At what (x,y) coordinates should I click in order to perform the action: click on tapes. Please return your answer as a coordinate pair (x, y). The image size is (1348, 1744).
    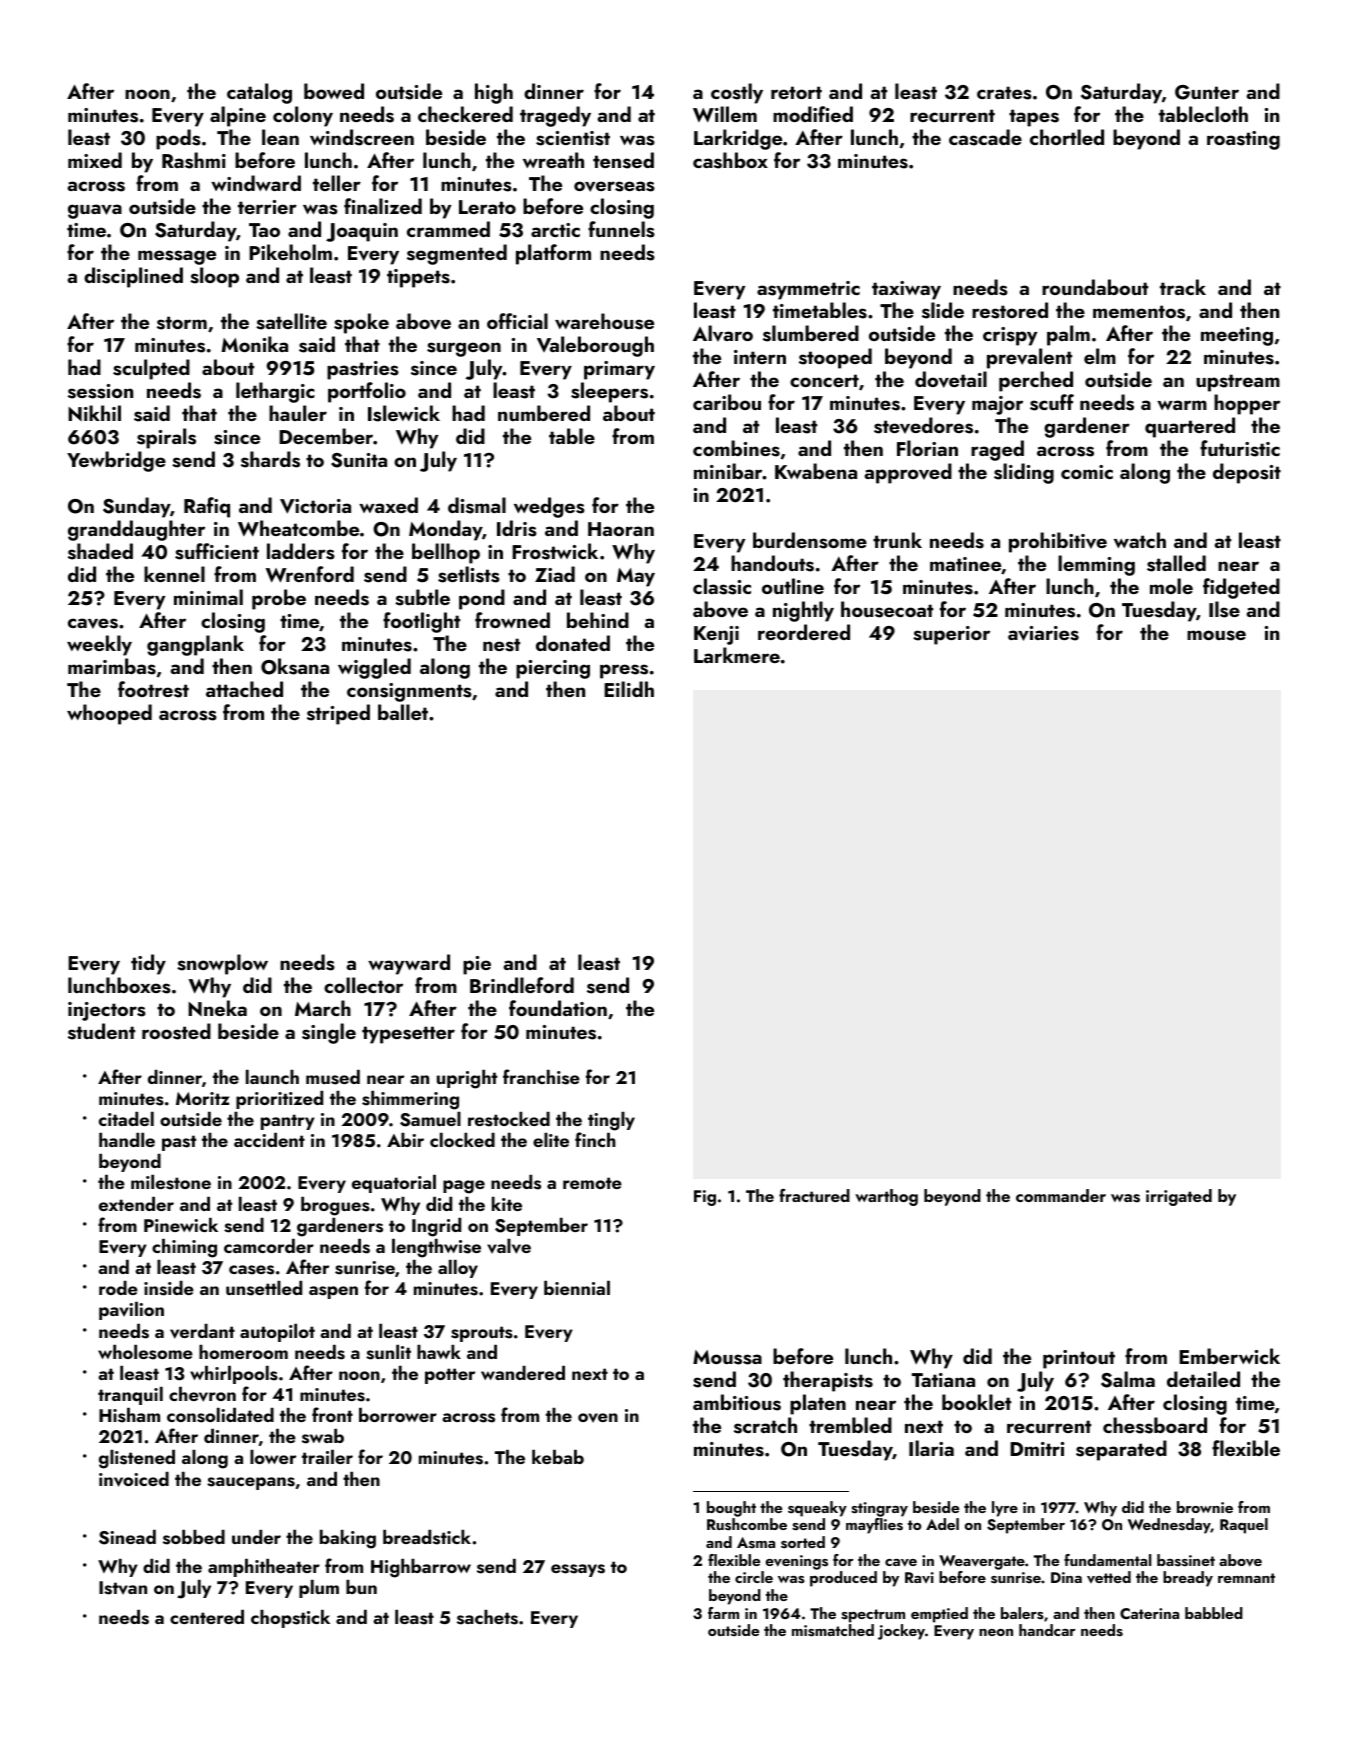
    Looking at the image, I should click on (1034, 118).
